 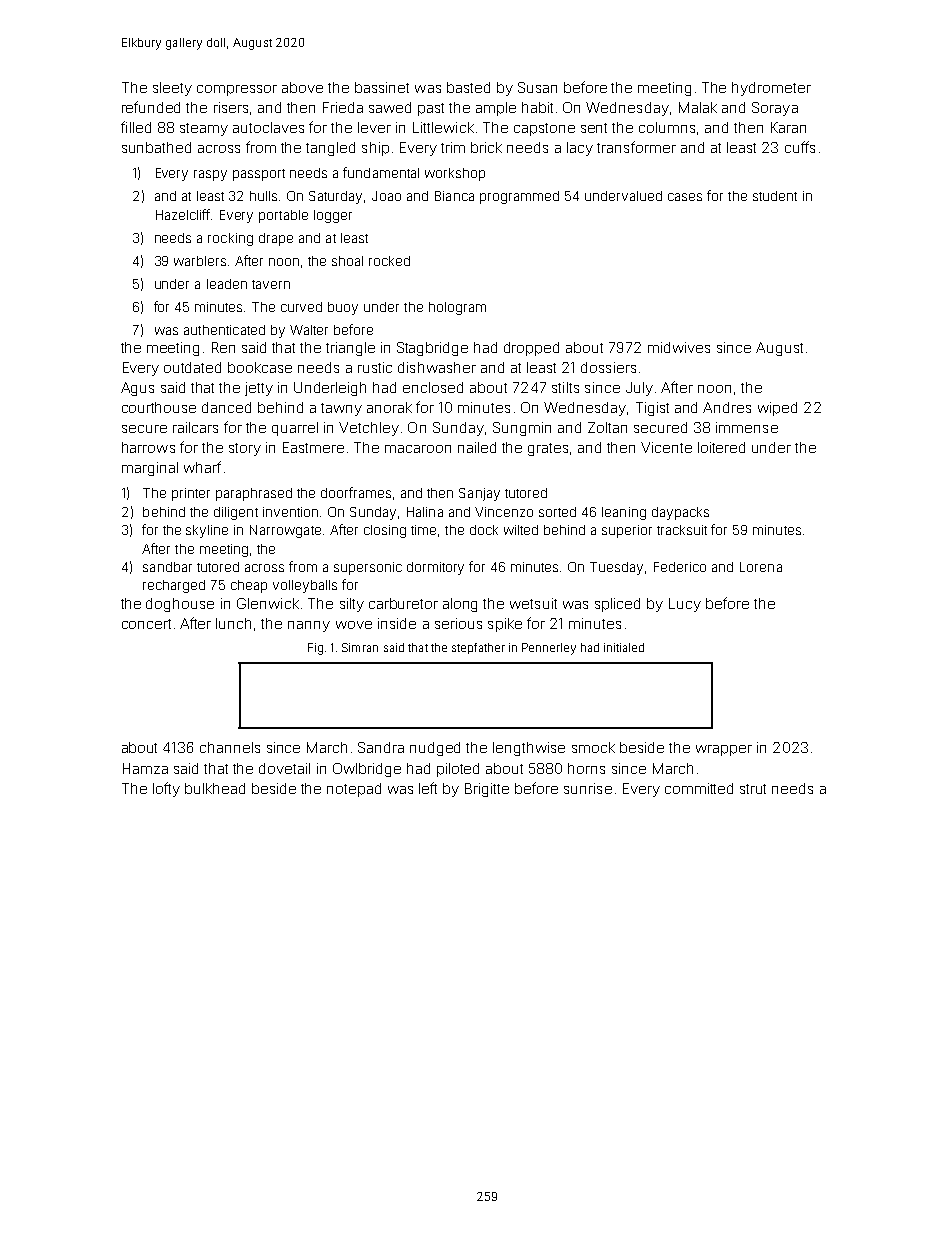 What do you see at coordinates (627, 531) in the page?
I see `superior` at bounding box center [627, 531].
